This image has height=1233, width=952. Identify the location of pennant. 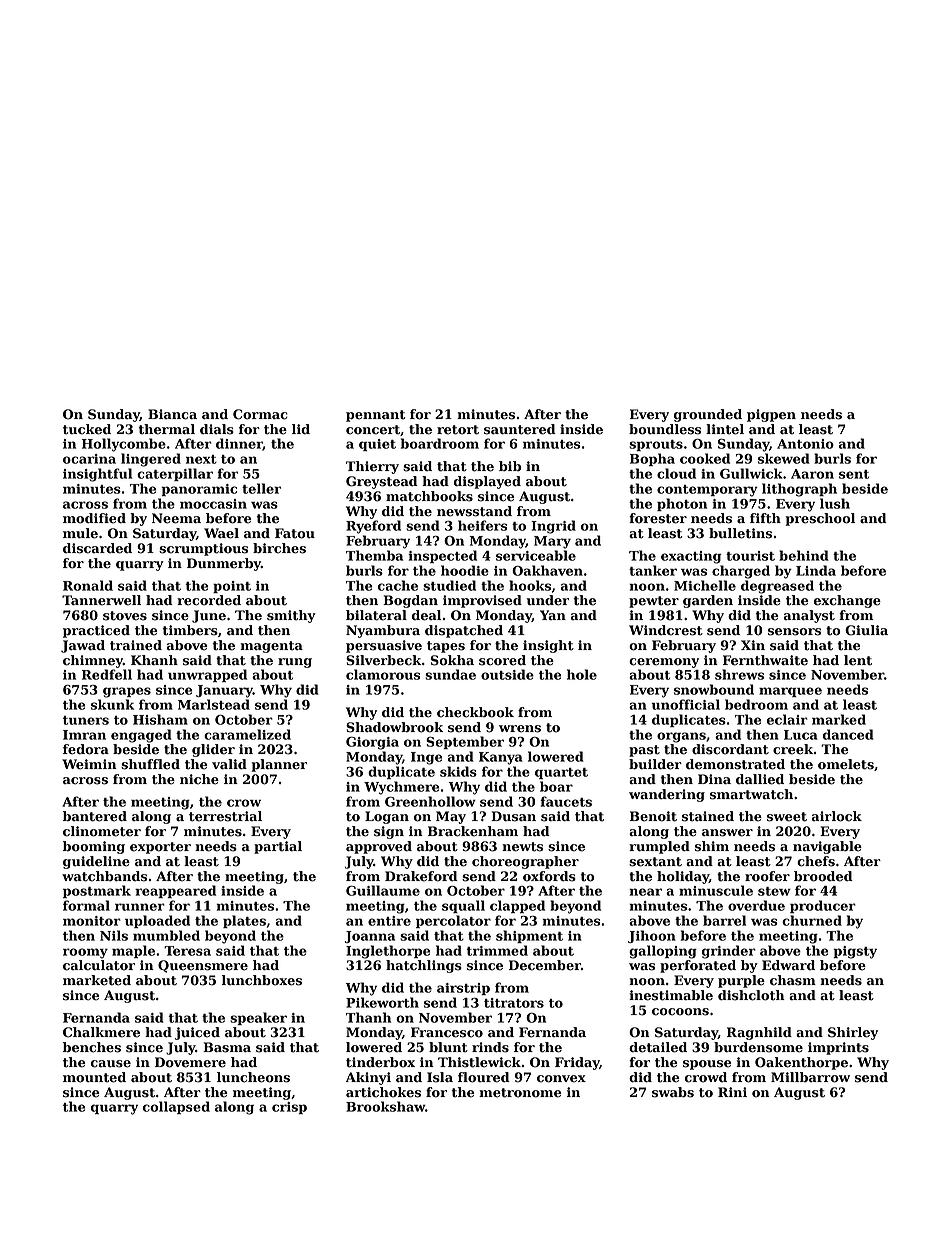
(375, 416).
